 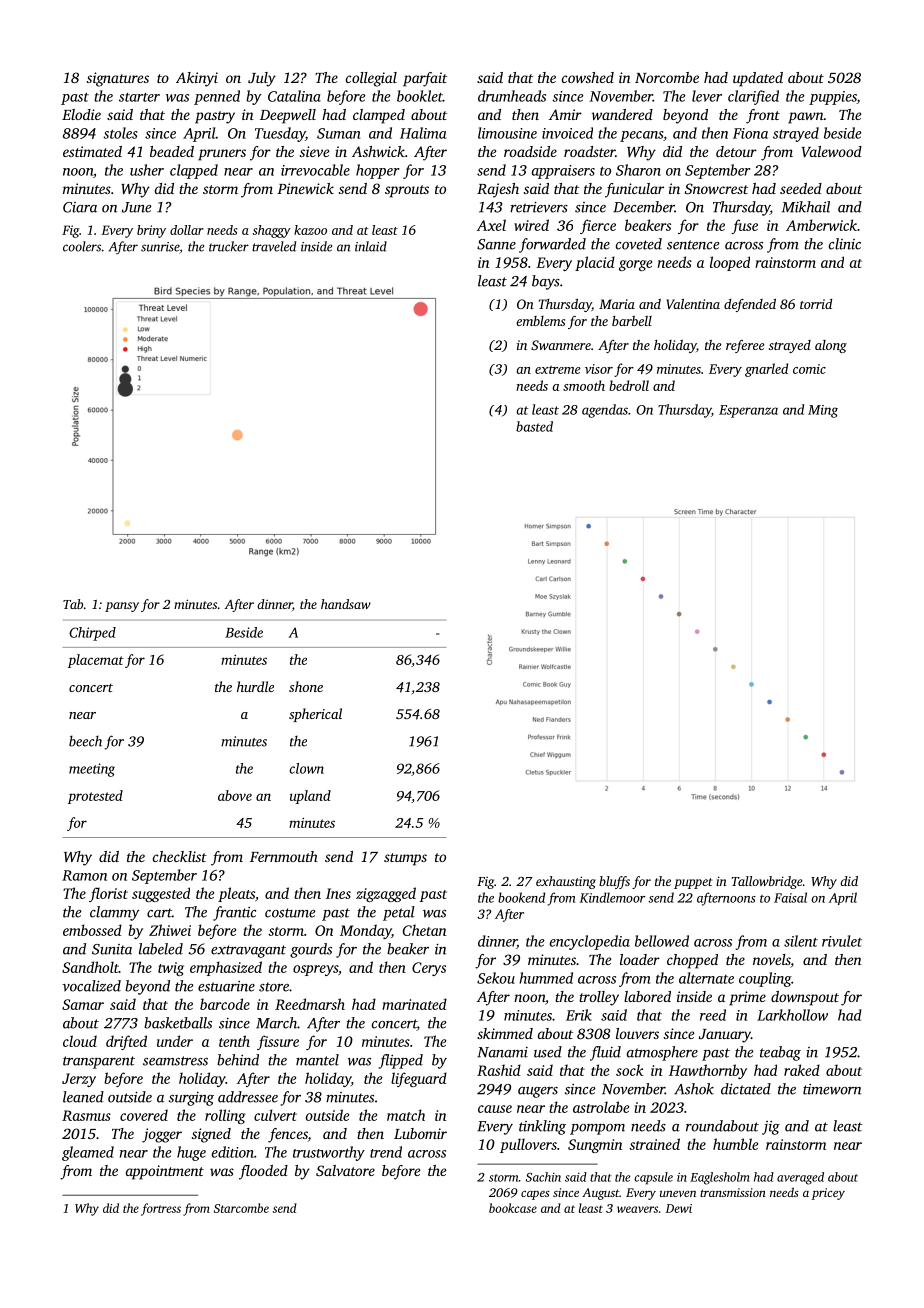 What do you see at coordinates (255, 686) in the page?
I see `hurdle` at bounding box center [255, 686].
